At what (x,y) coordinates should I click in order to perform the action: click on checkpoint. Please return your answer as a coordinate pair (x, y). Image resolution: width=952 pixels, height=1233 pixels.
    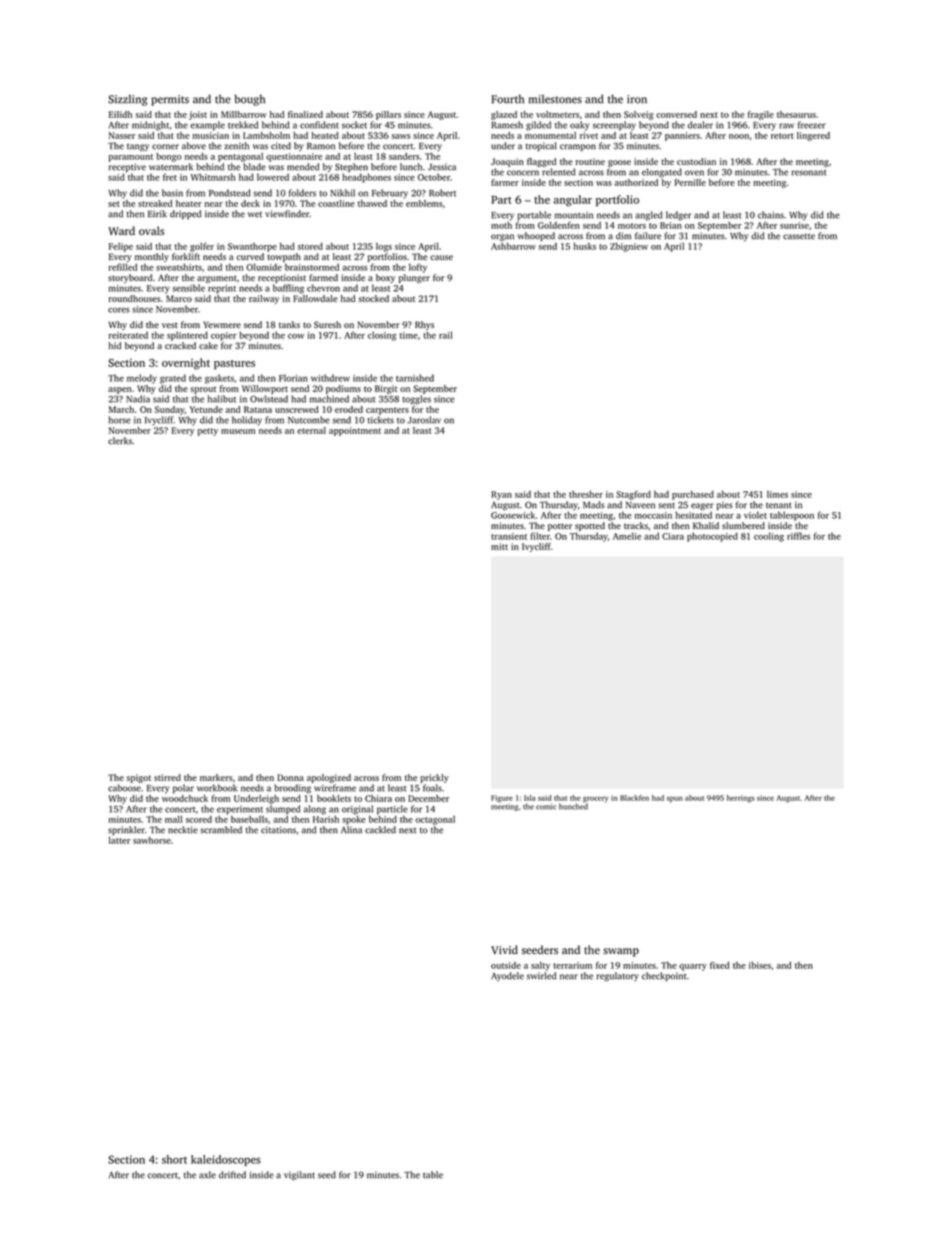
    Looking at the image, I should click on (664, 976).
